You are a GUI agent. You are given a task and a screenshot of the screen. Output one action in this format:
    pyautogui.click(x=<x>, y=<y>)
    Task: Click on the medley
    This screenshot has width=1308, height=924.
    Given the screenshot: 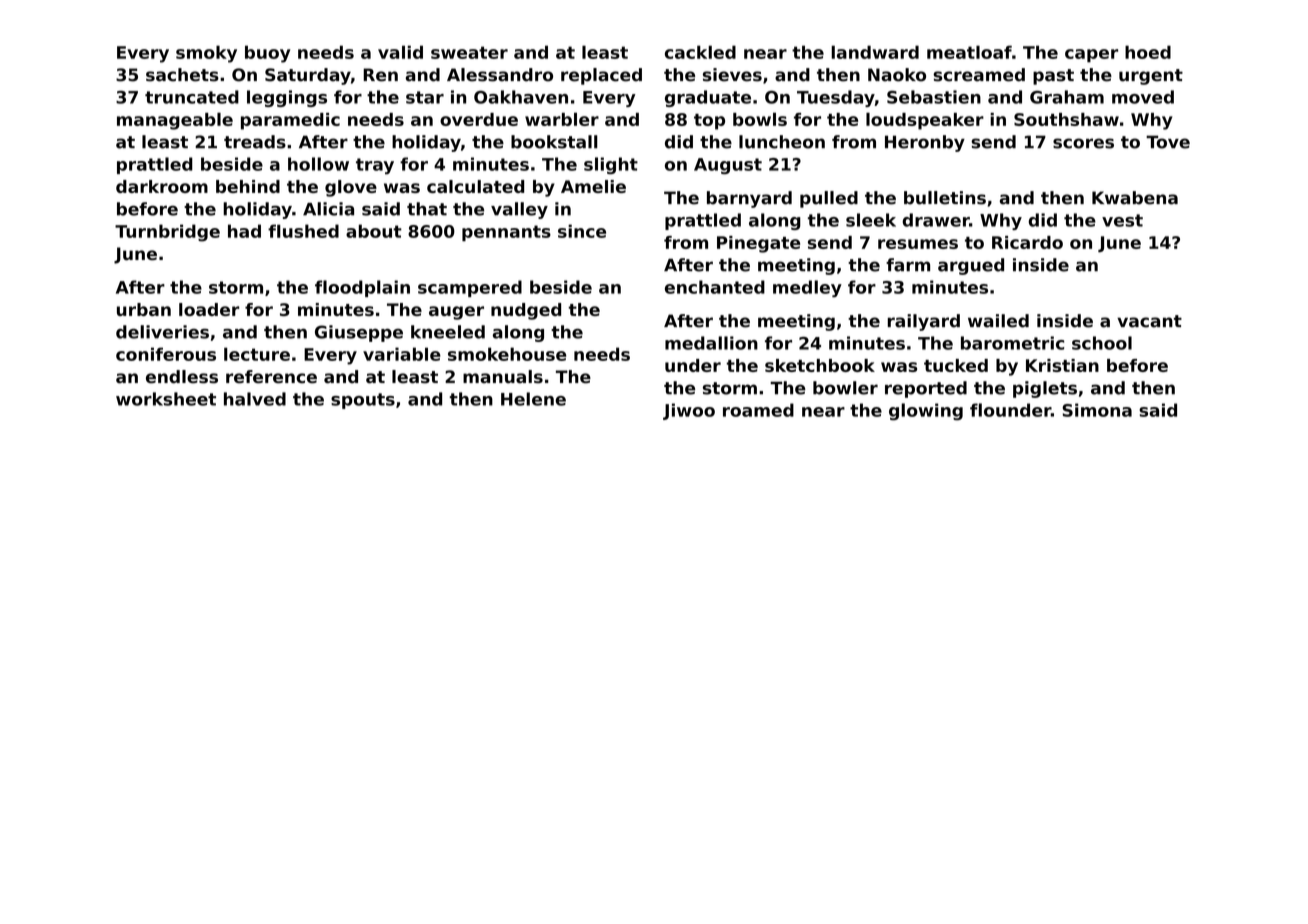 What is the action you would take?
    pyautogui.click(x=807, y=288)
